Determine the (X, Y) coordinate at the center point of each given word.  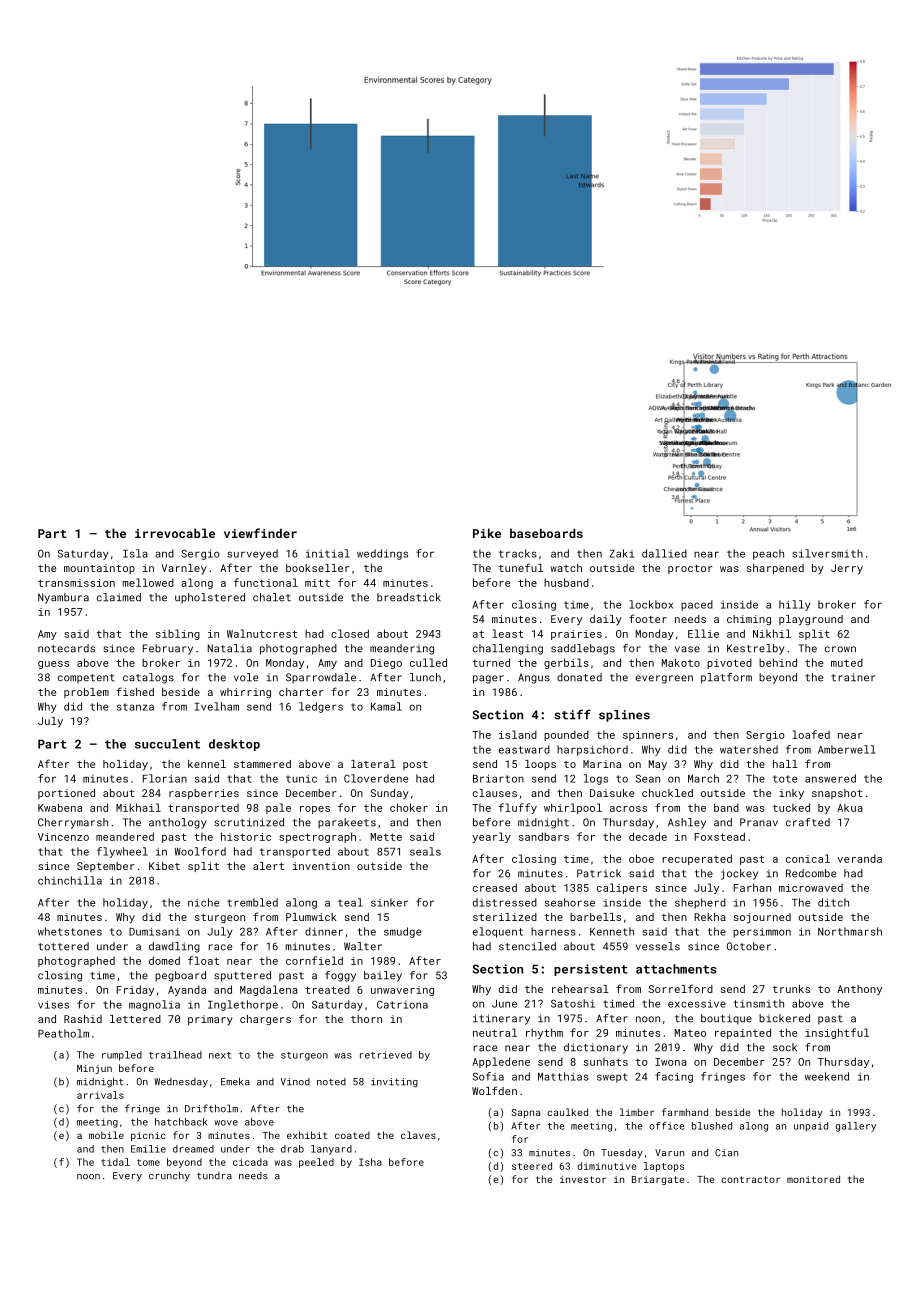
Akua (850, 808)
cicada (250, 1162)
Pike (487, 533)
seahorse (570, 902)
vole (246, 677)
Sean (648, 778)
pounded (566, 735)
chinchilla (70, 880)
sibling (178, 634)
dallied (664, 553)
